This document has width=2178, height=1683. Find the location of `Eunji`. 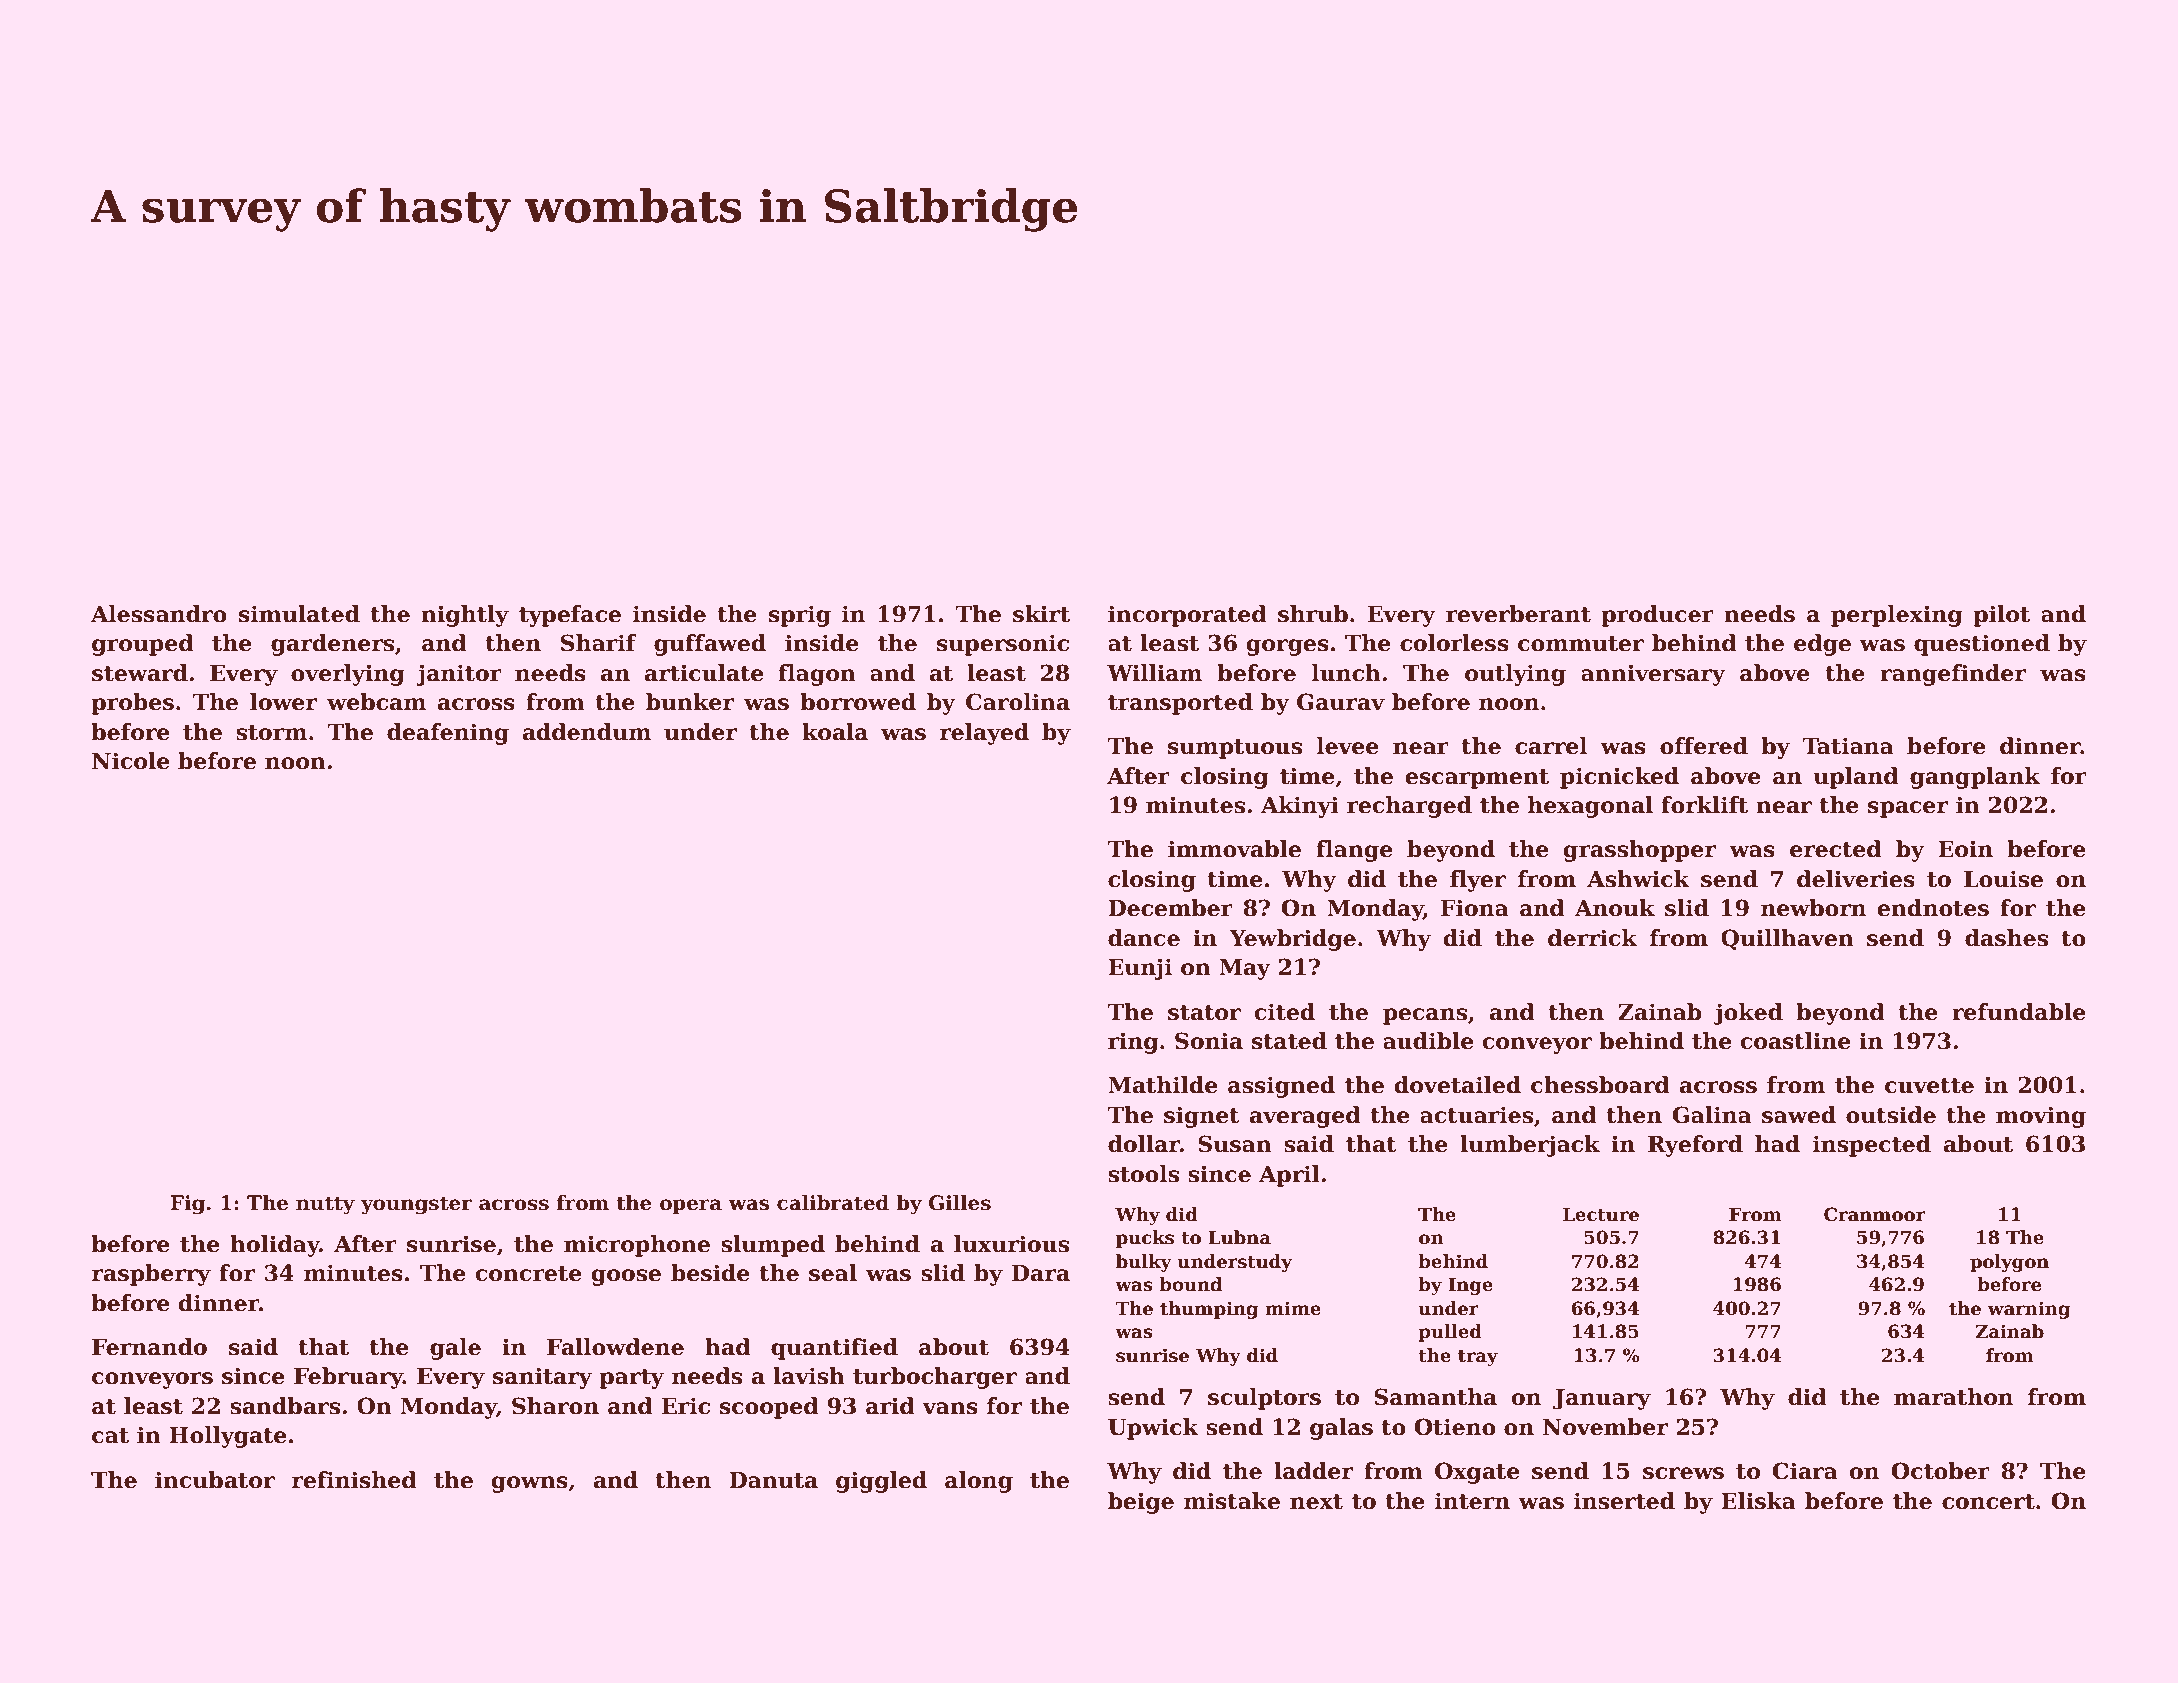

Eunji is located at coordinates (1140, 969).
